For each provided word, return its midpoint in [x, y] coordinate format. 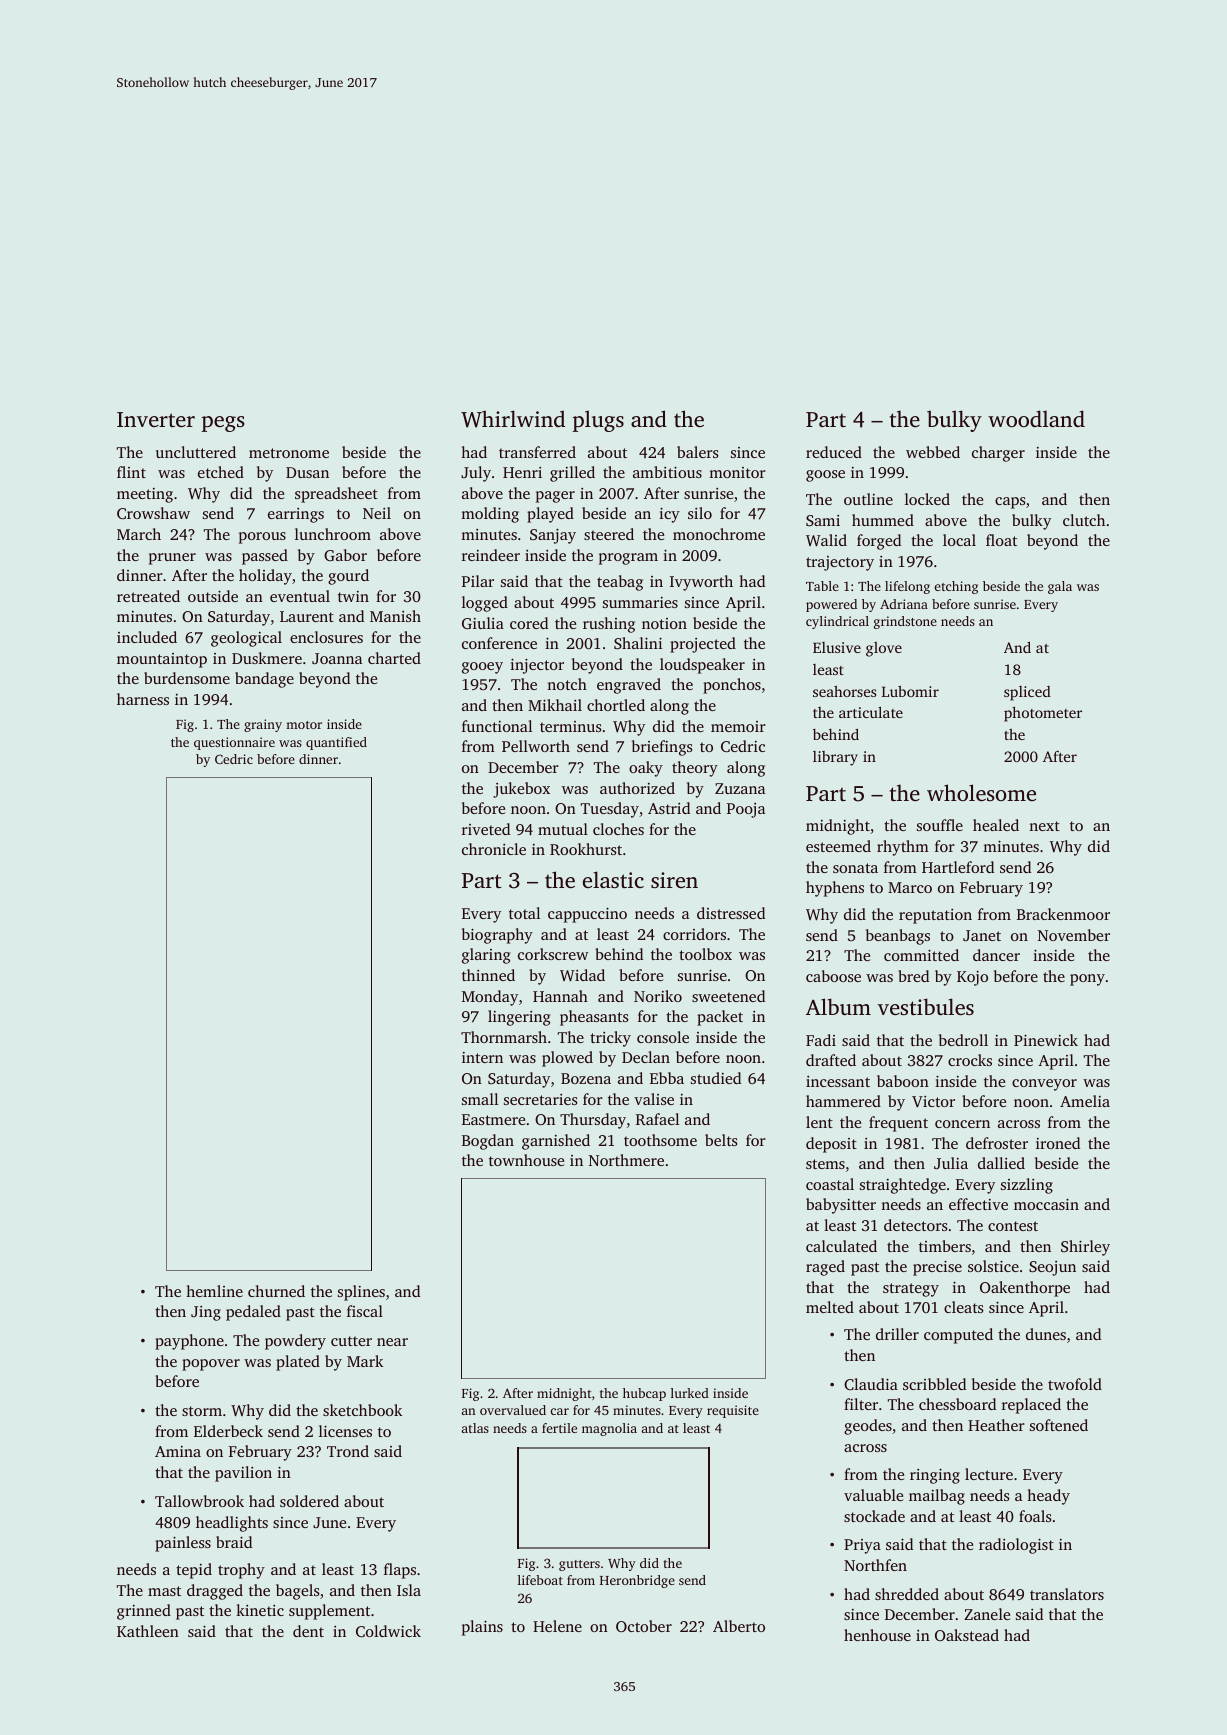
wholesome [981, 792]
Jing [206, 1313]
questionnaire [234, 743]
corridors [694, 934]
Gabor [345, 555]
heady [1048, 1497]
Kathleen [148, 1631]
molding [490, 515]
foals [1035, 1516]
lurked [690, 1393]
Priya [862, 1546]
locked [927, 499]
